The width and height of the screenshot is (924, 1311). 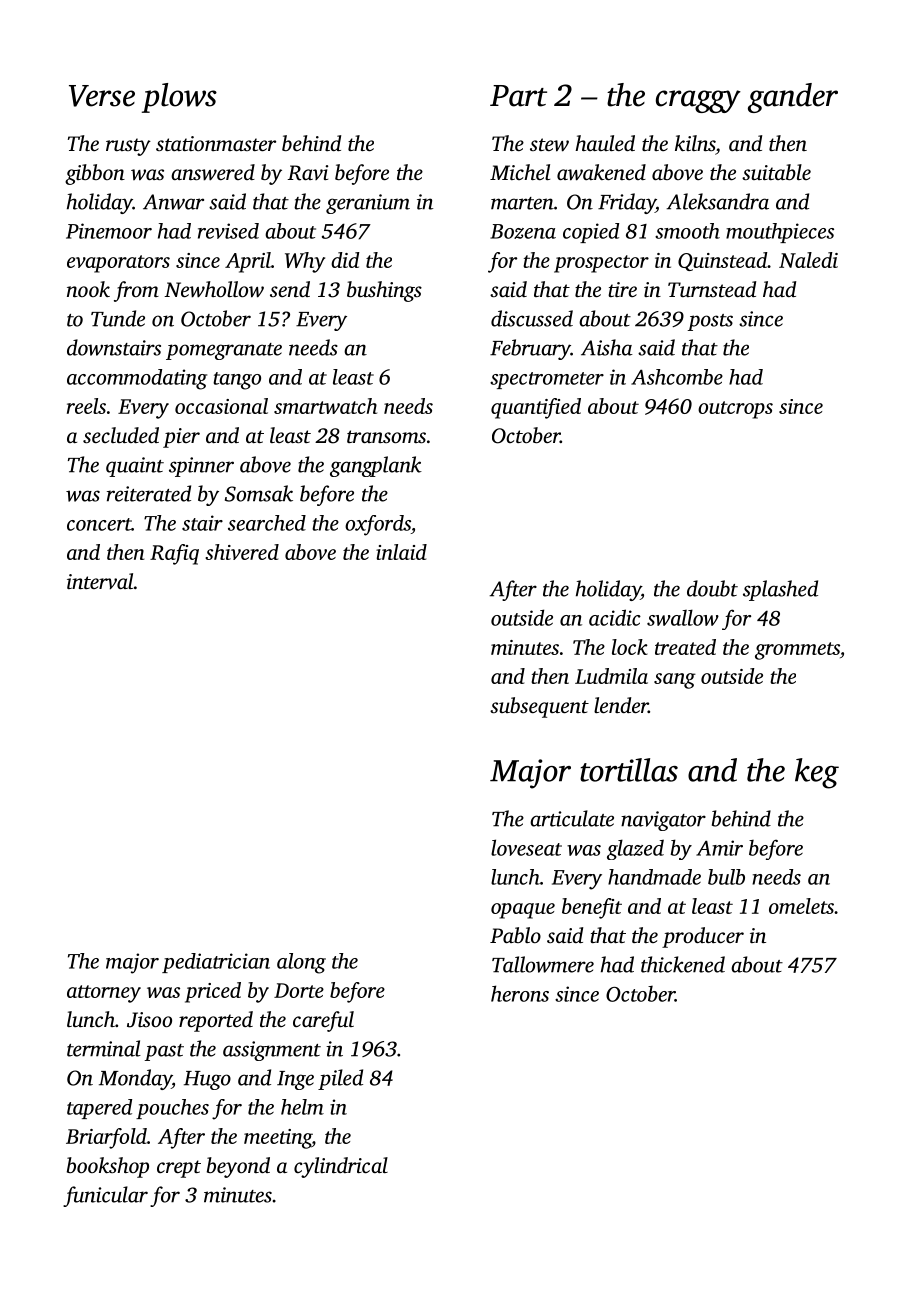 What do you see at coordinates (376, 466) in the screenshot?
I see `gangplank` at bounding box center [376, 466].
